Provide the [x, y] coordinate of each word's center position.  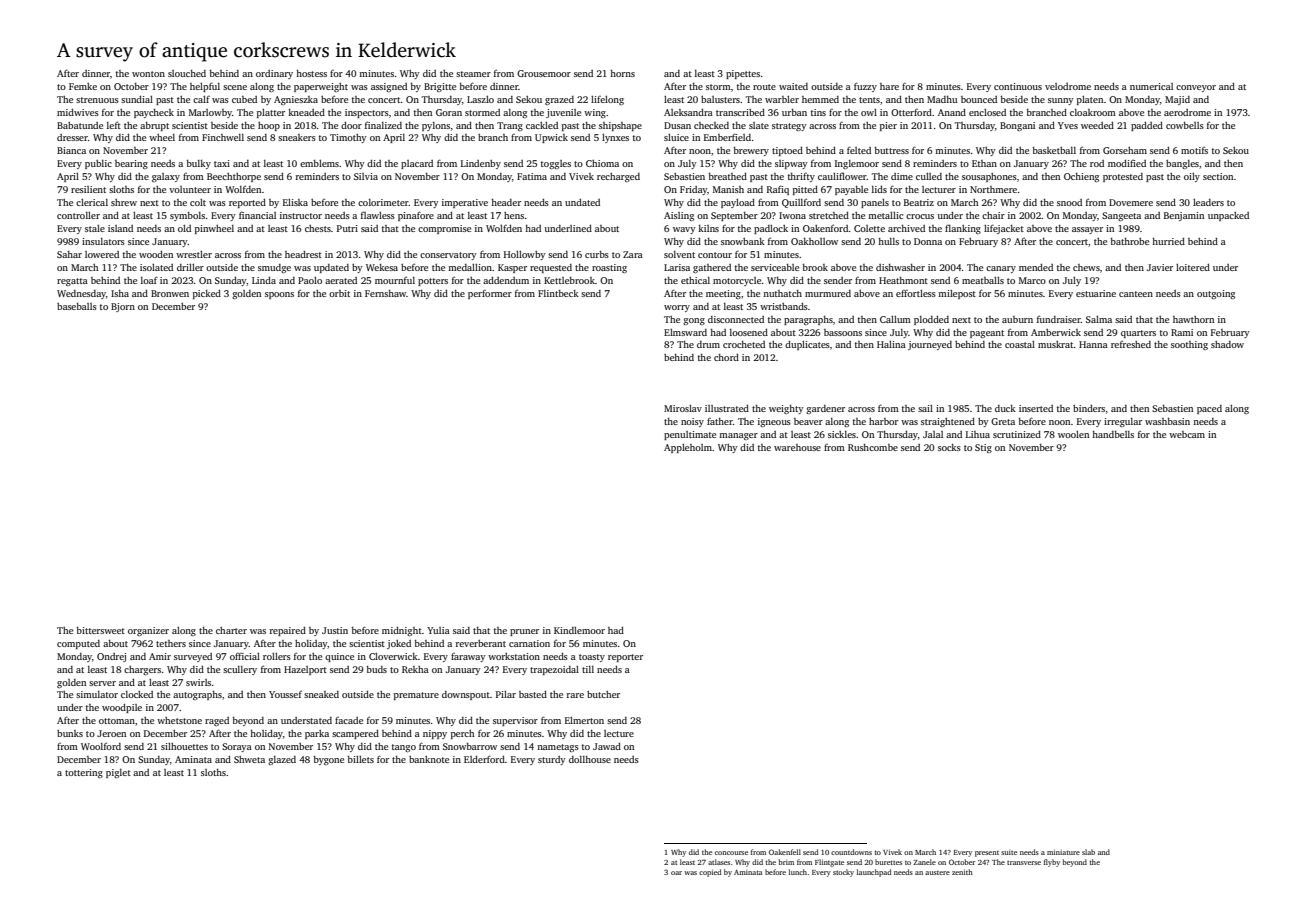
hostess [311, 73]
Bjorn [123, 307]
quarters [1138, 334]
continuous [1018, 86]
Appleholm [688, 448]
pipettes [743, 74]
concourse [731, 853]
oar [676, 873]
